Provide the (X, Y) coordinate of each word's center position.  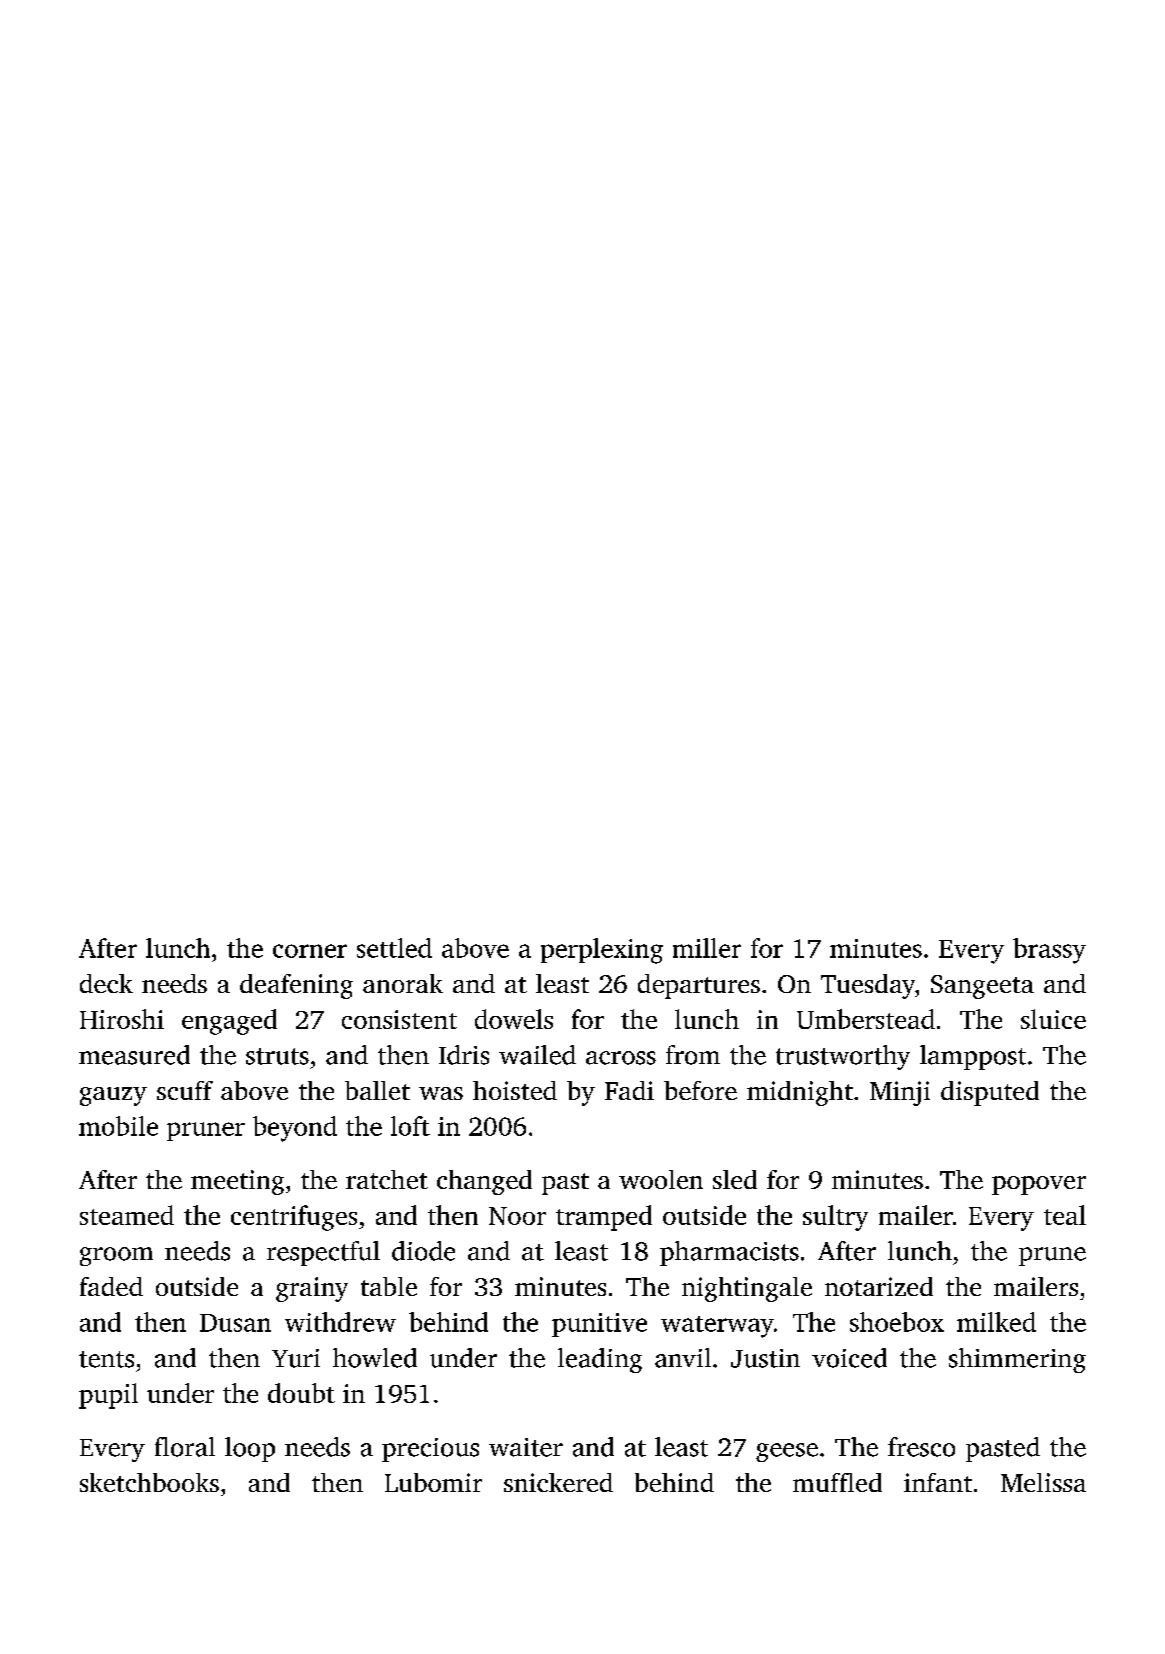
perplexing (602, 951)
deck (106, 983)
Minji (900, 1093)
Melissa (1043, 1482)
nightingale (747, 1289)
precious (430, 1450)
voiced (849, 1358)
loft (410, 1126)
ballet (377, 1090)
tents (106, 1359)
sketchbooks (149, 1482)
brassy (1049, 951)
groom (116, 1256)
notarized (879, 1286)
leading (600, 1360)
